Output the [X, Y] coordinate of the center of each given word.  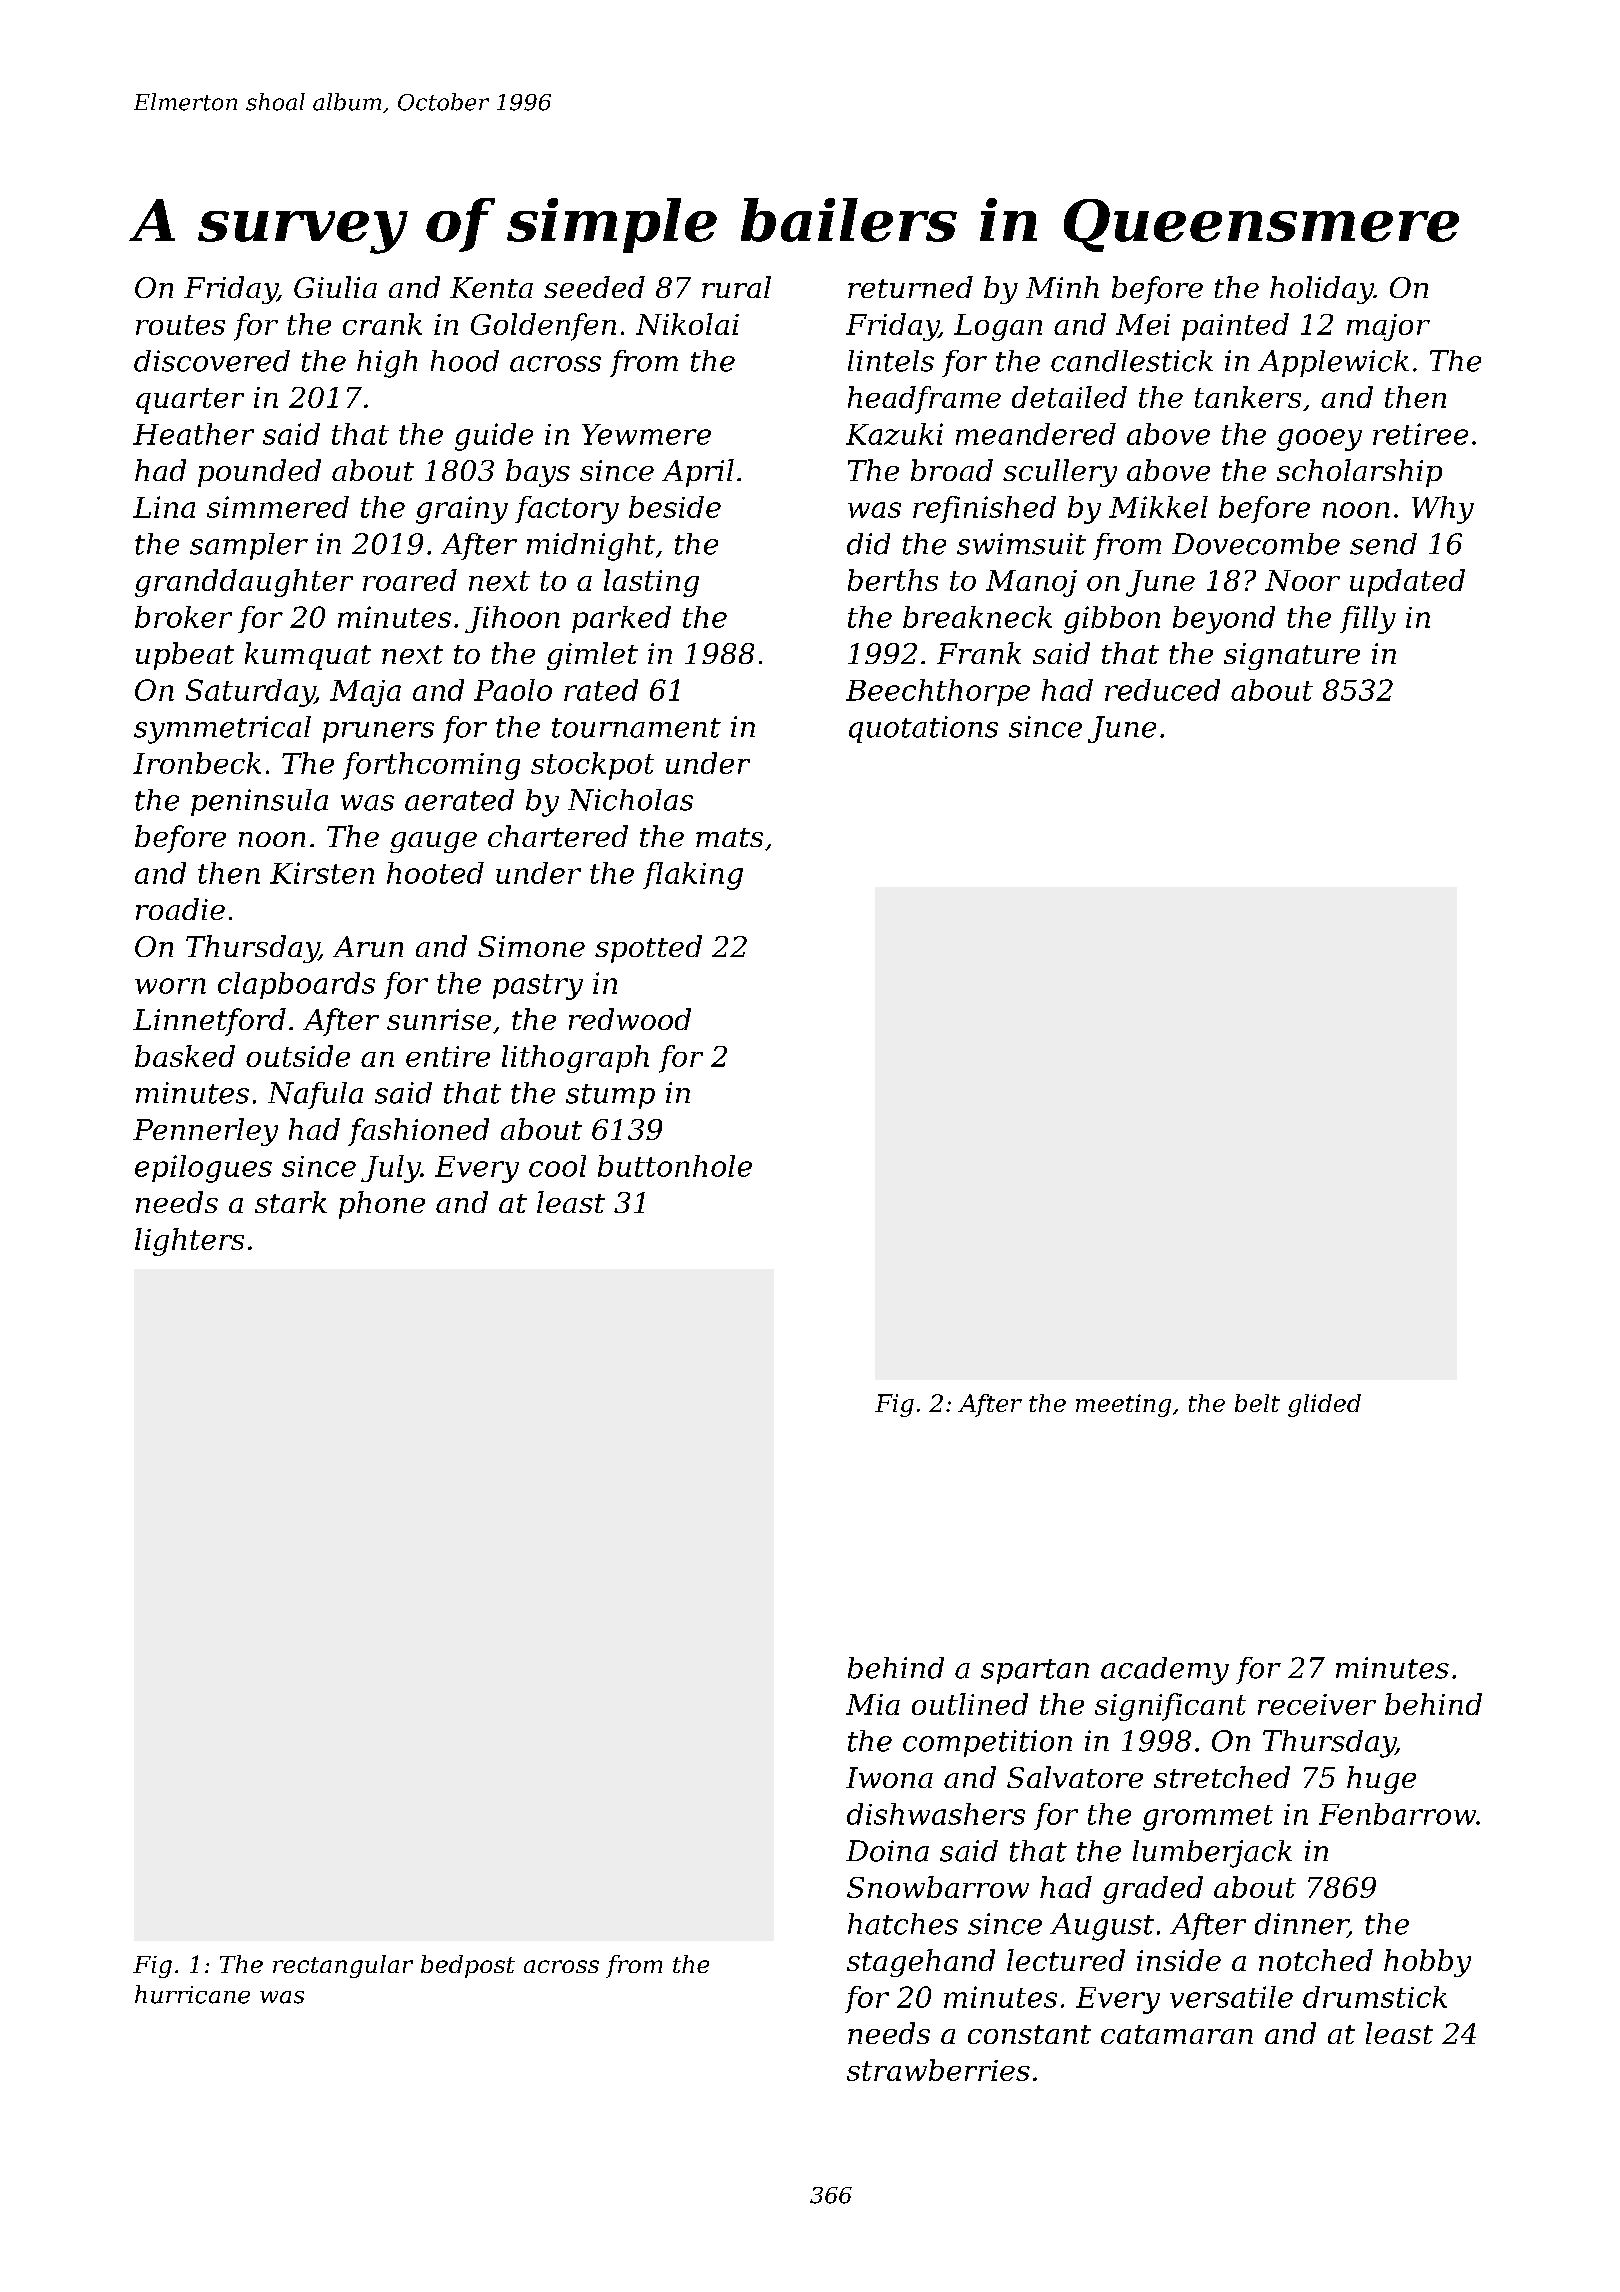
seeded [594, 287]
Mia [873, 1704]
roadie [180, 909]
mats [729, 837]
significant [1170, 1707]
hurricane [192, 1994]
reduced [1162, 690]
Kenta [491, 287]
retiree [1420, 434]
